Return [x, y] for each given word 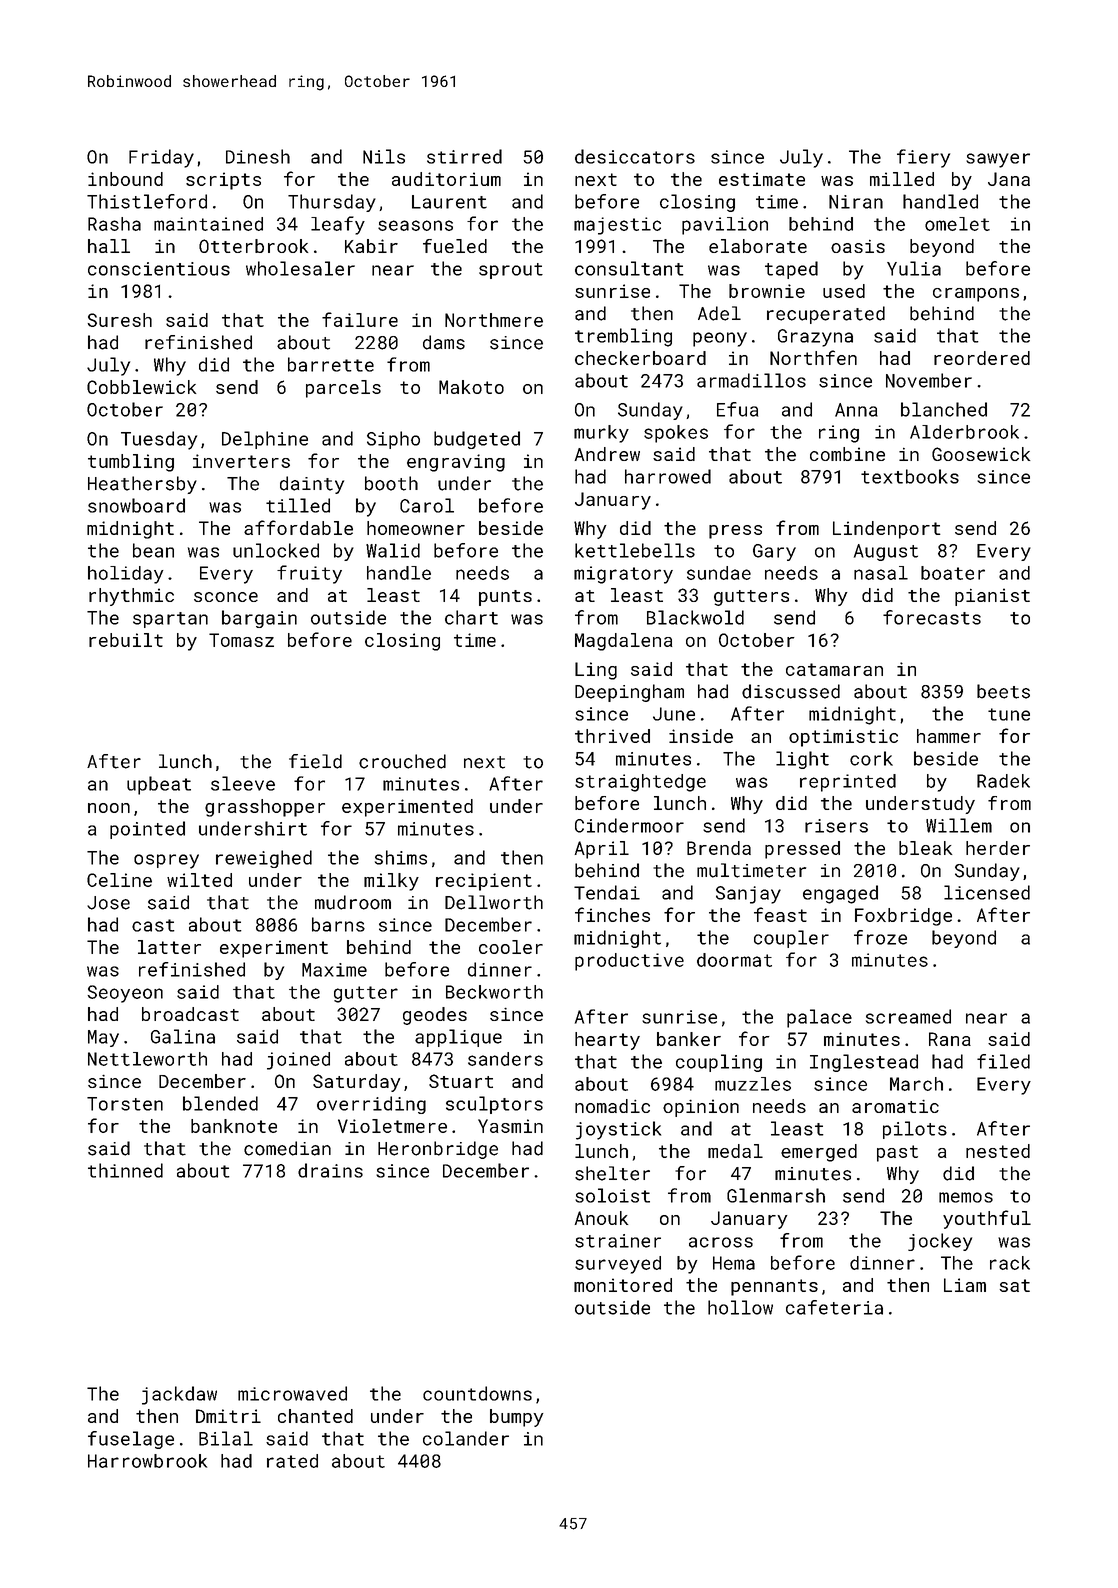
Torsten [125, 1104]
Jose [108, 903]
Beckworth [494, 992]
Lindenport [887, 530]
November [929, 380]
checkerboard [640, 358]
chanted [315, 1416]
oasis [858, 246]
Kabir [371, 246]
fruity [309, 574]
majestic [617, 226]
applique [458, 1038]
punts [505, 598]
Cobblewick [141, 387]
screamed [908, 1016]
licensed [987, 892]
